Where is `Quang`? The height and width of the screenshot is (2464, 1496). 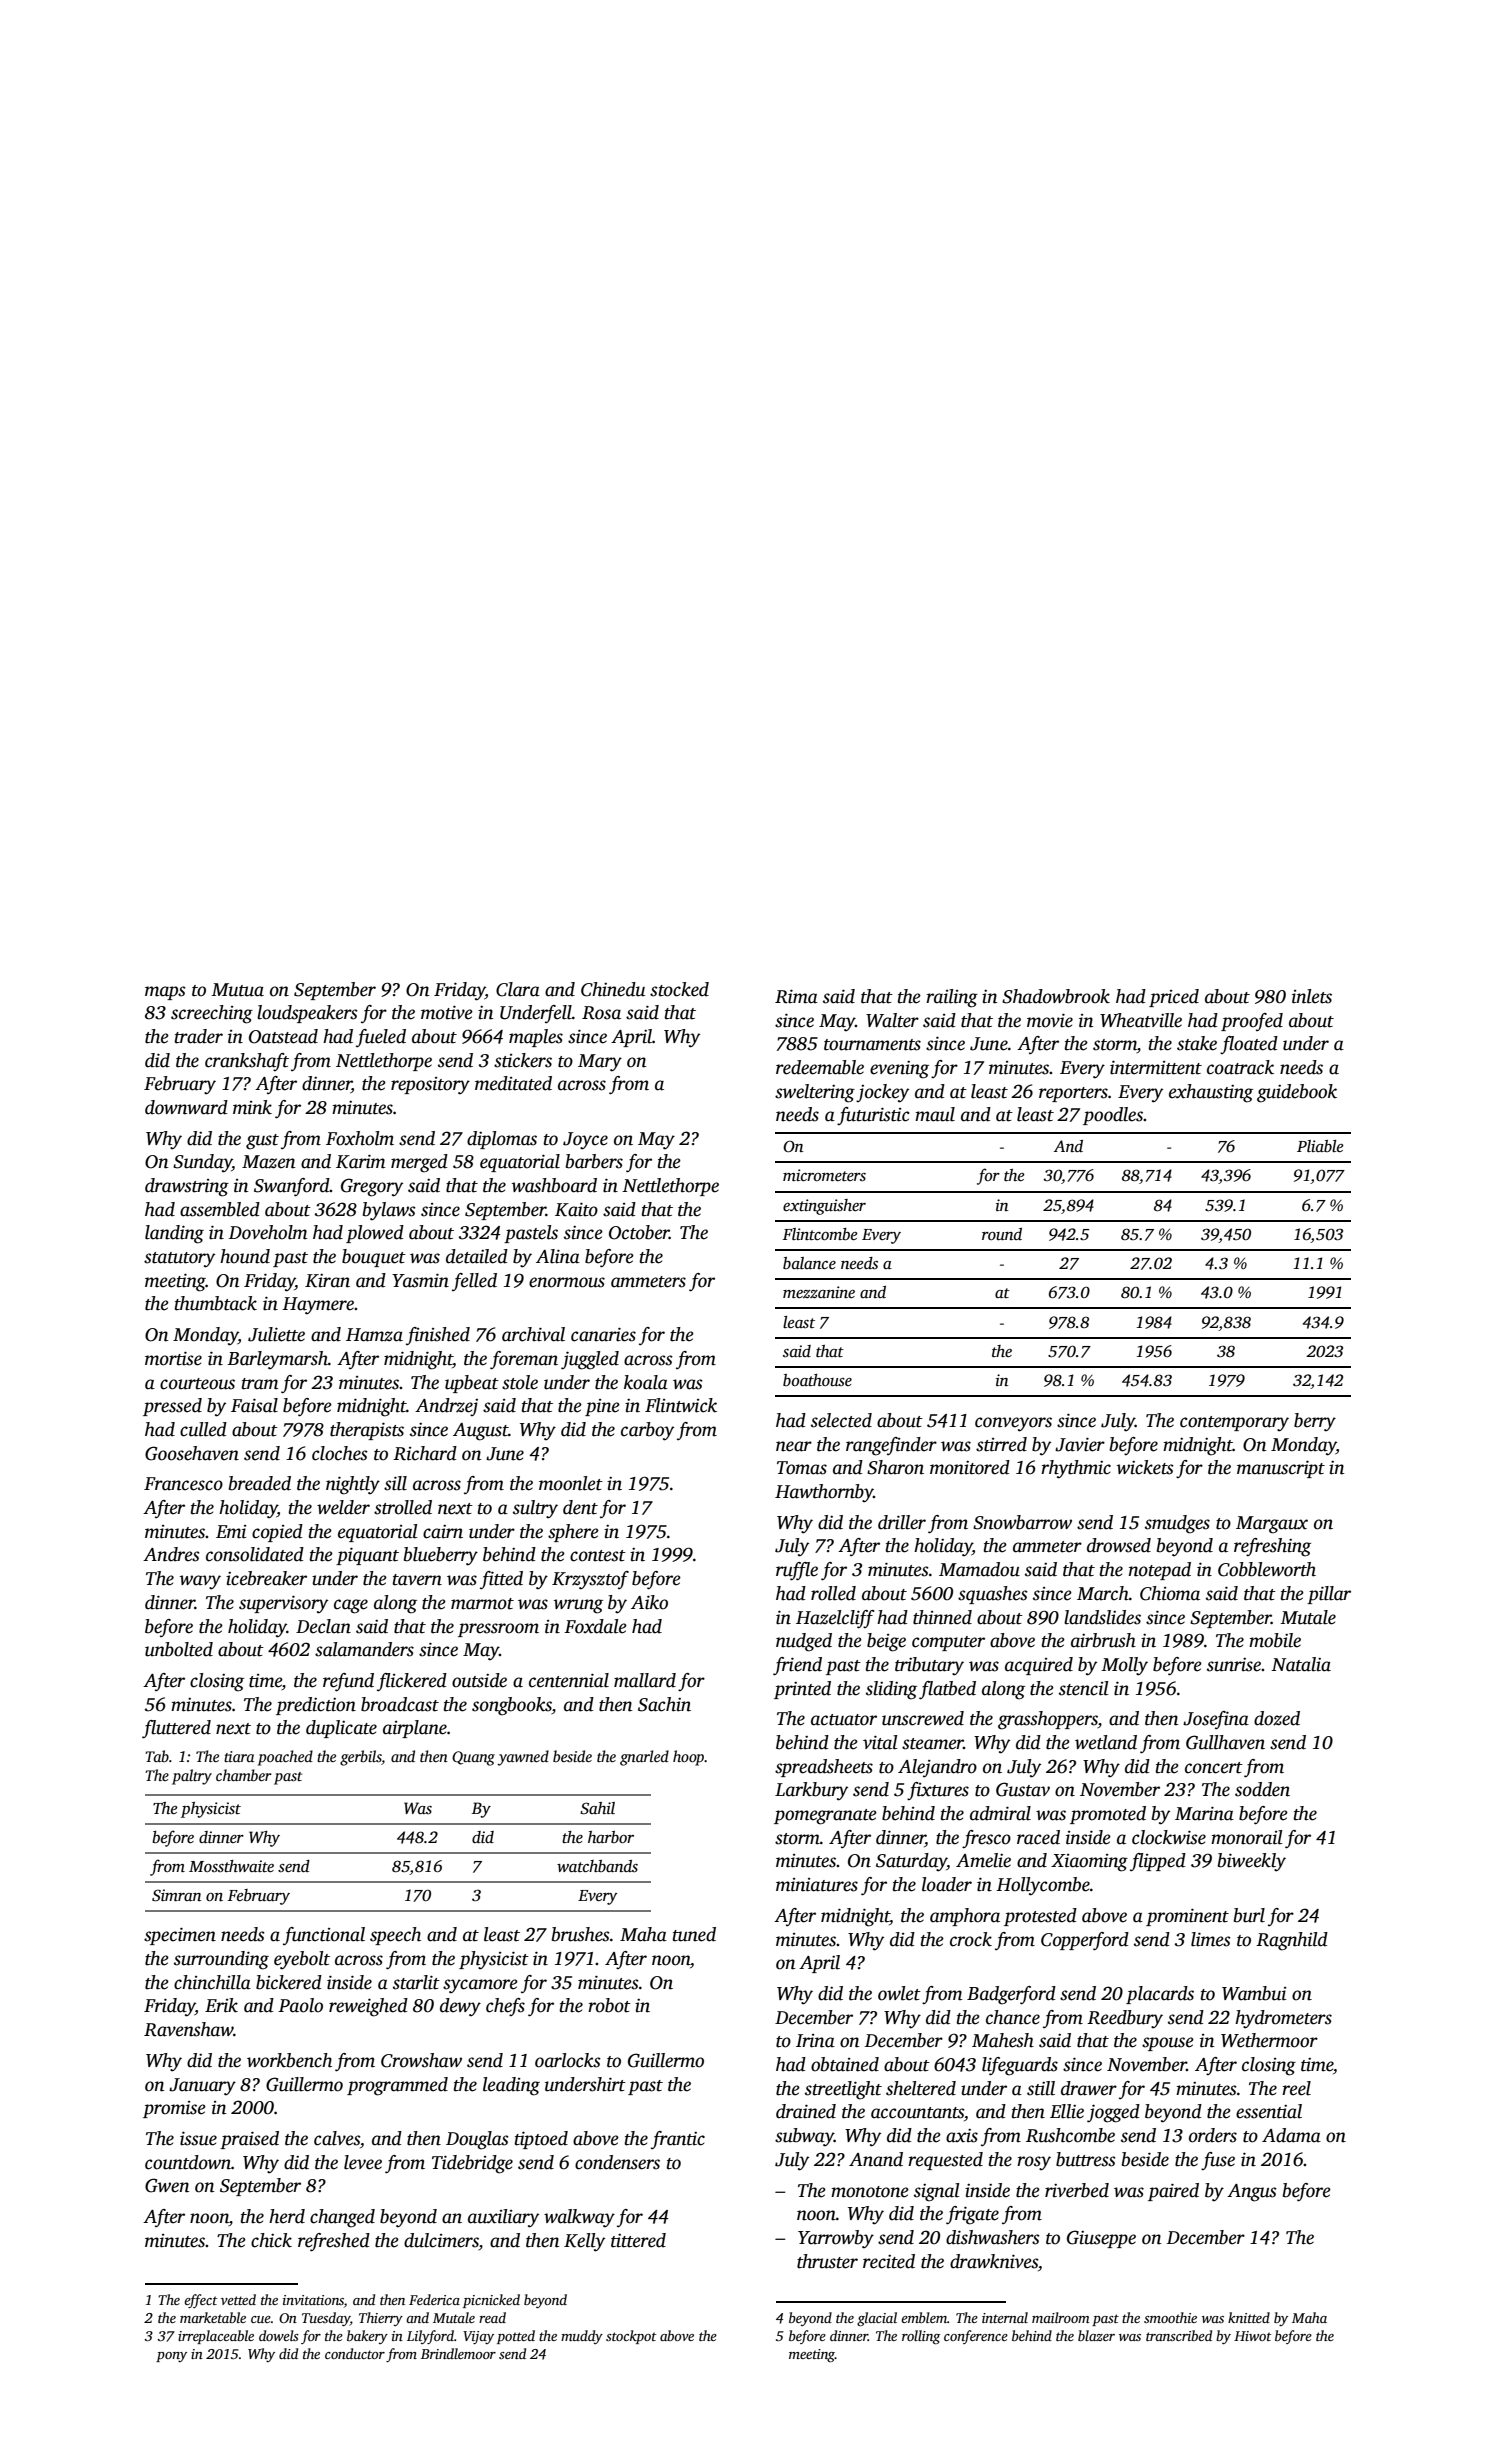 Quang is located at coordinates (473, 1758).
